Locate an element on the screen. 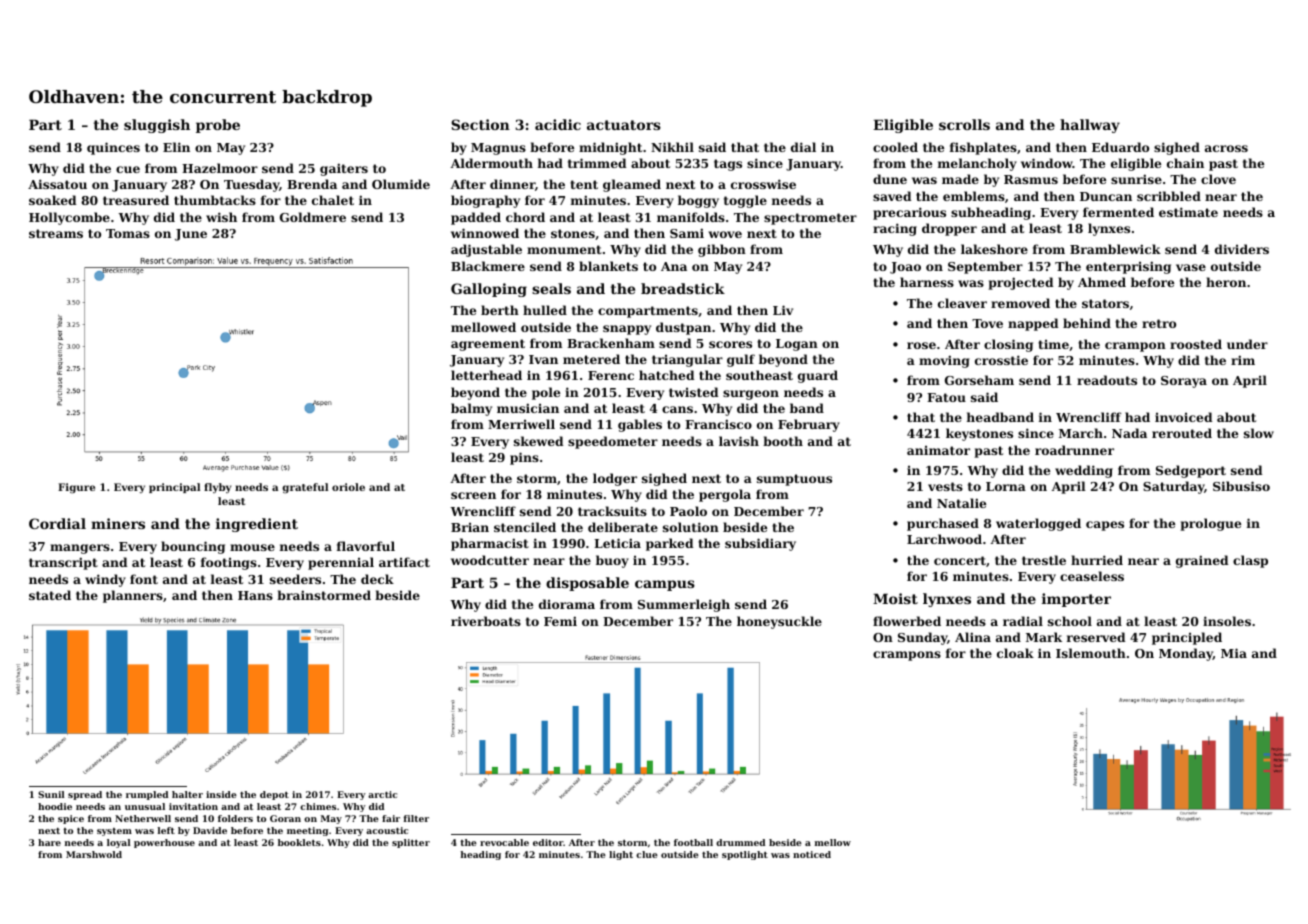 The height and width of the screenshot is (924, 1308). Hans is located at coordinates (255, 595).
